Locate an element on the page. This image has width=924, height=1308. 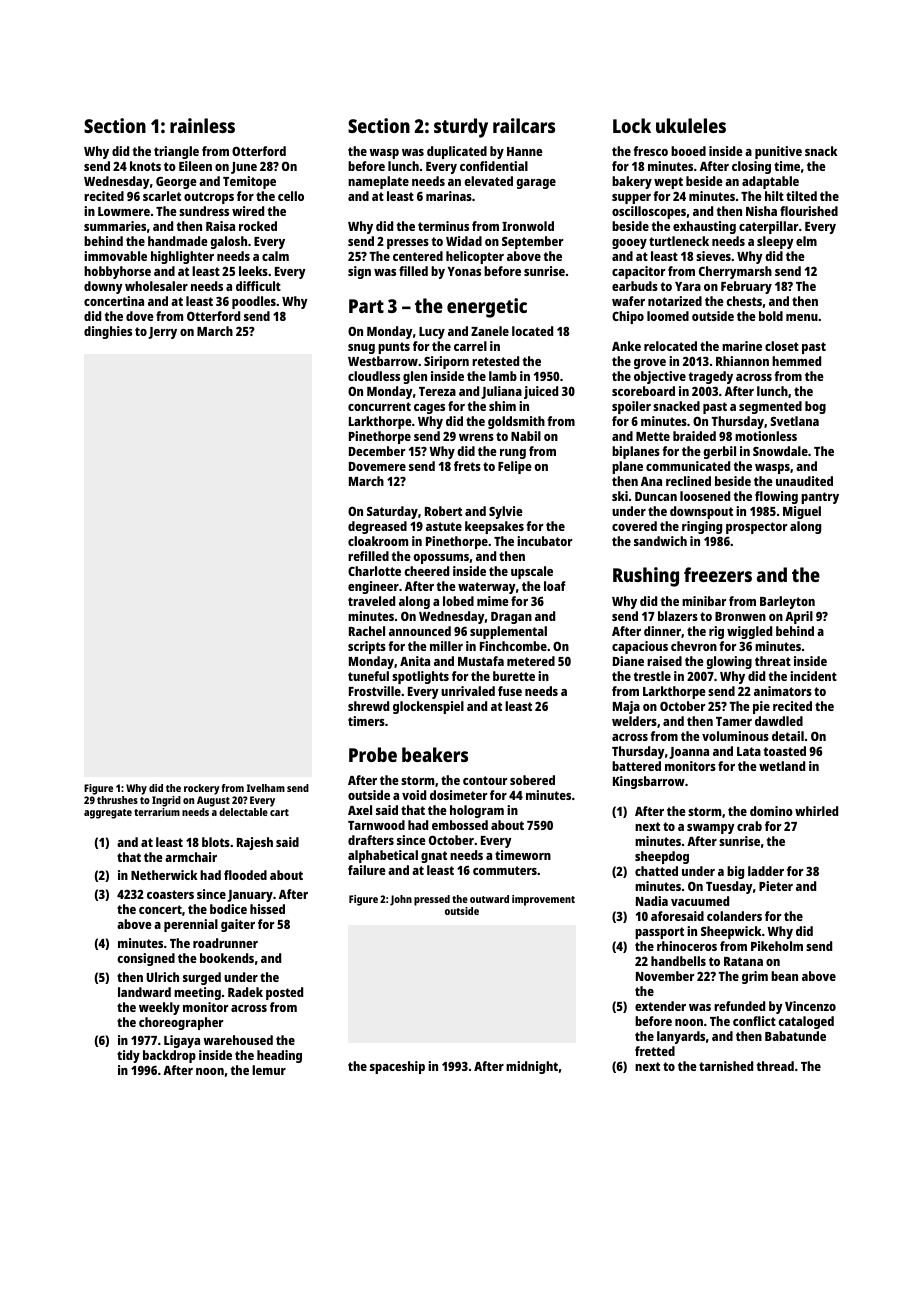
spaceship is located at coordinates (397, 1067).
